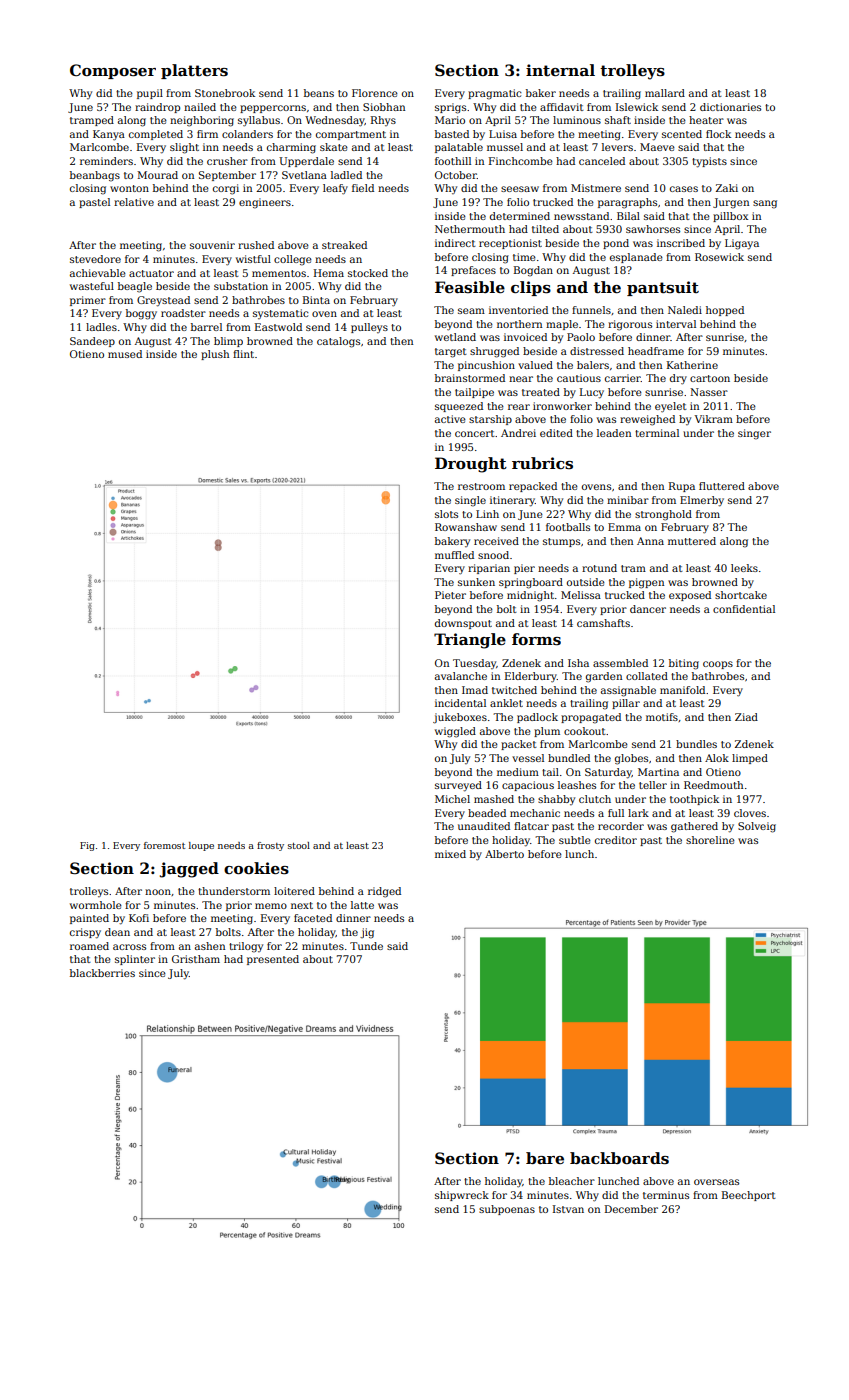 The image size is (849, 1400). Describe the element at coordinates (270, 846) in the screenshot. I see `frosty` at that location.
